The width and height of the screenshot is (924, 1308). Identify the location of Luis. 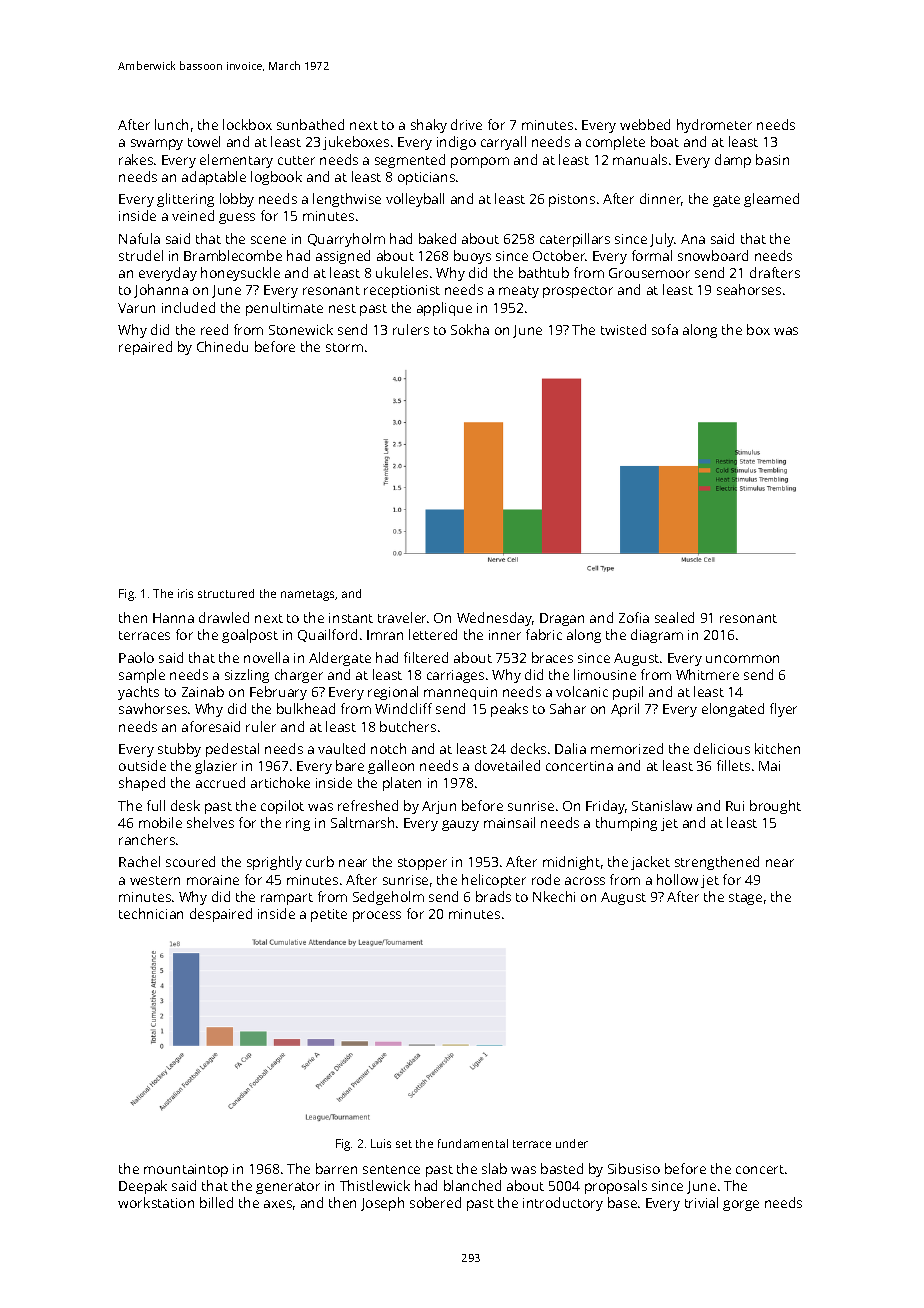
(381, 1143).
